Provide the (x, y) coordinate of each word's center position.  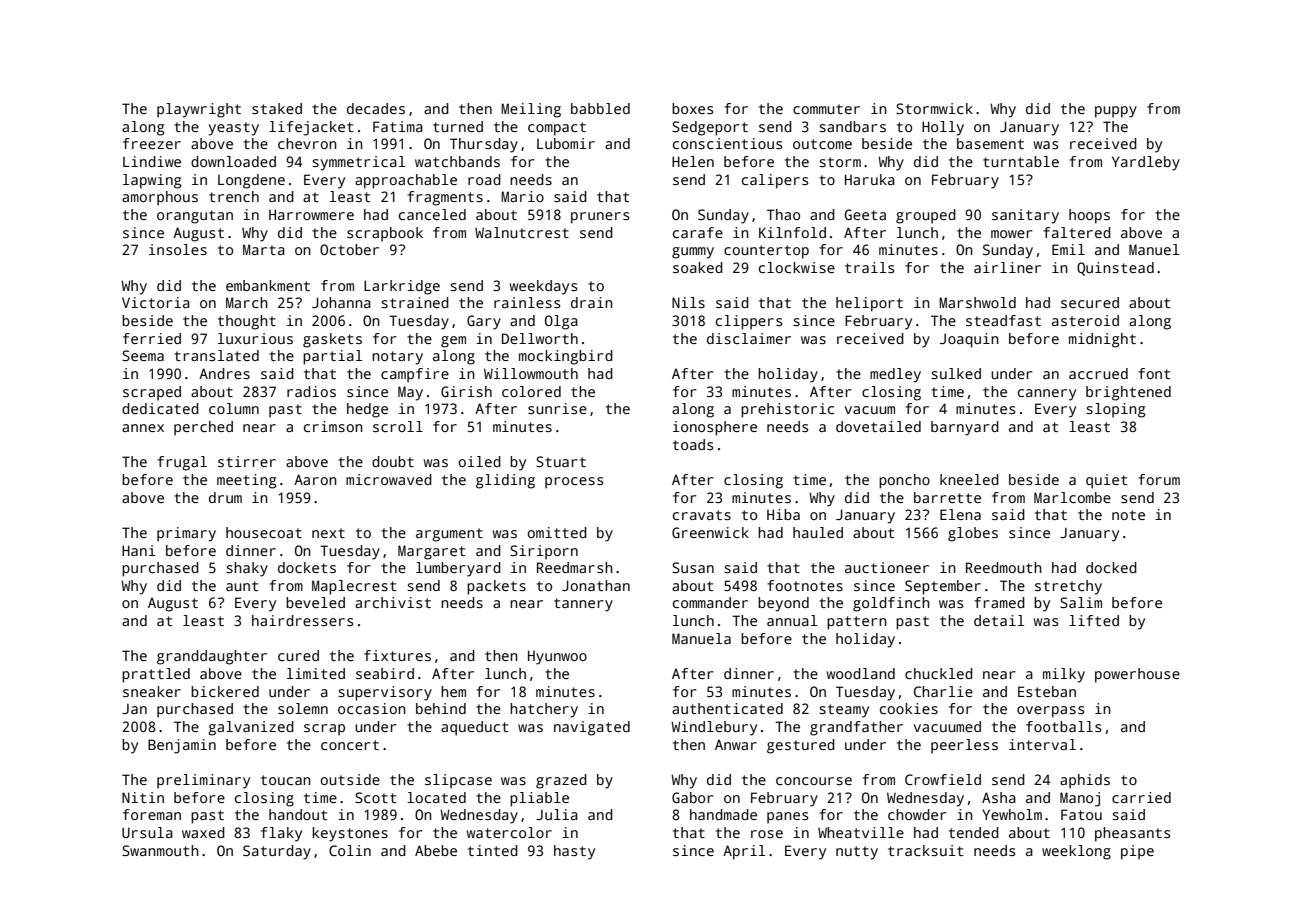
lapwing (152, 181)
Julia (557, 814)
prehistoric (787, 410)
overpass (1050, 712)
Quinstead (1115, 269)
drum (225, 497)
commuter (826, 109)
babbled (600, 108)
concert (350, 745)
